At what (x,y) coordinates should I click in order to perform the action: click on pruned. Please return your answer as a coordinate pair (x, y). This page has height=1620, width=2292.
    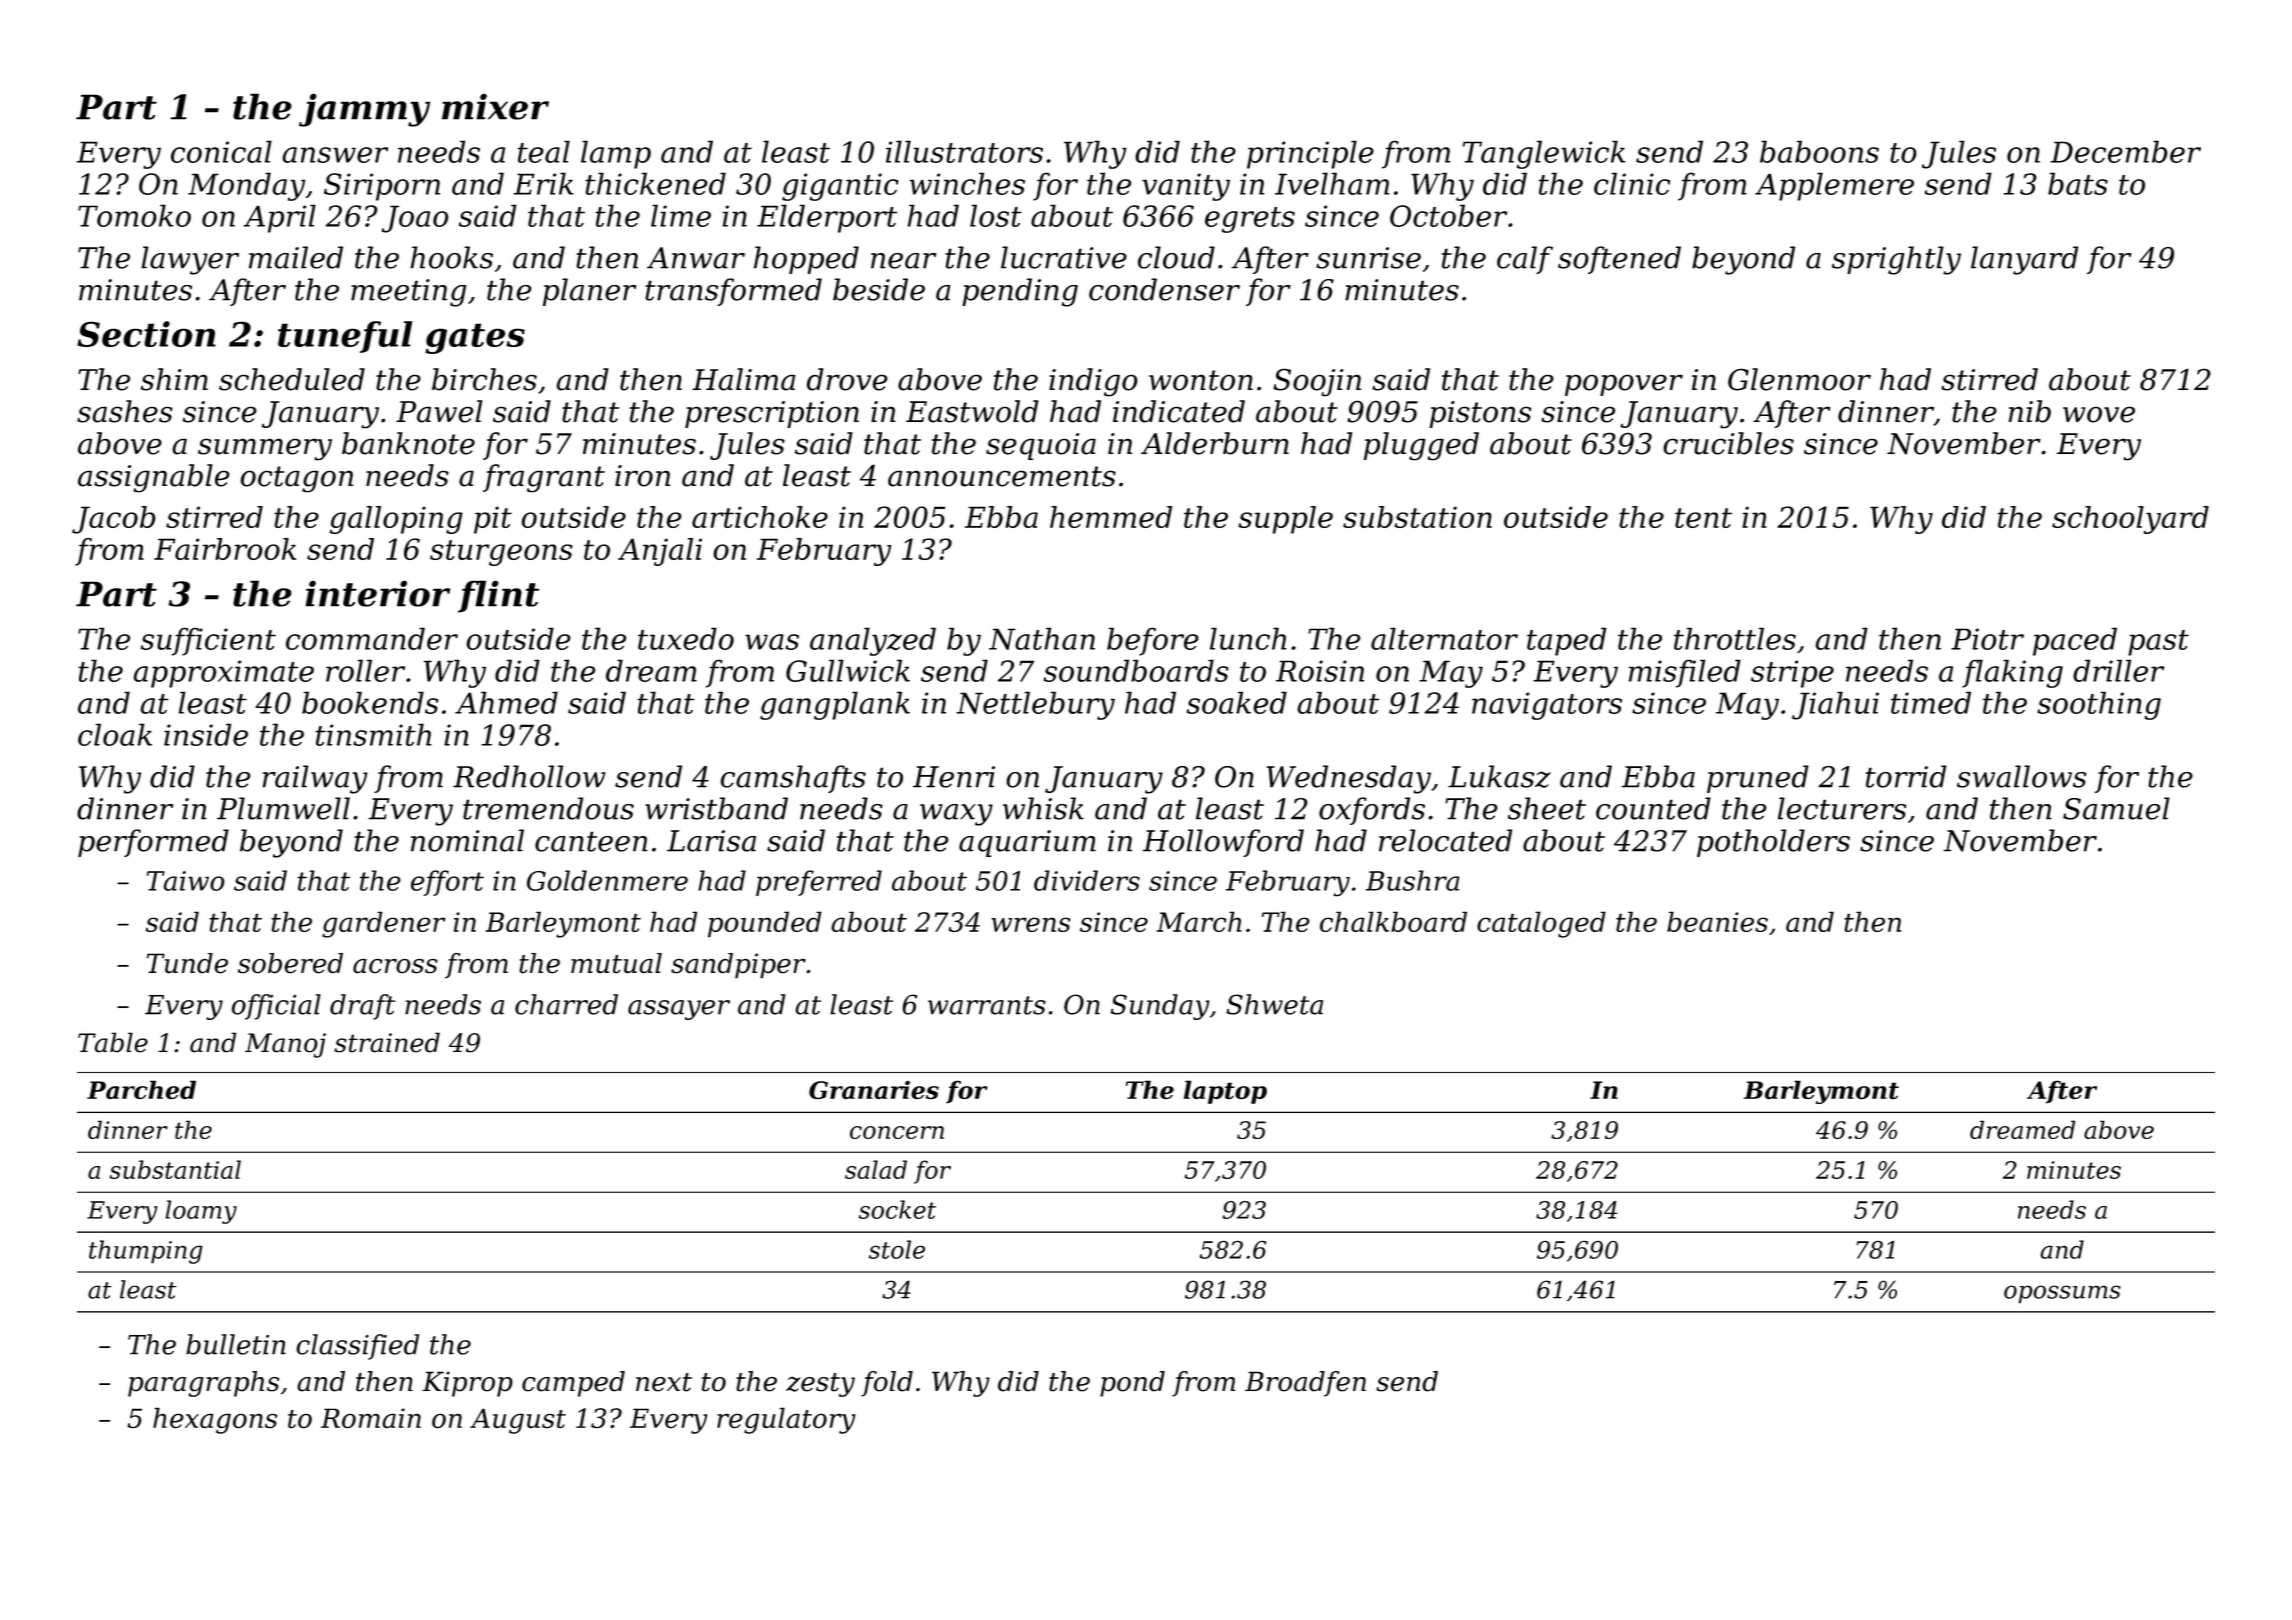
    Looking at the image, I should click on (1758, 779).
